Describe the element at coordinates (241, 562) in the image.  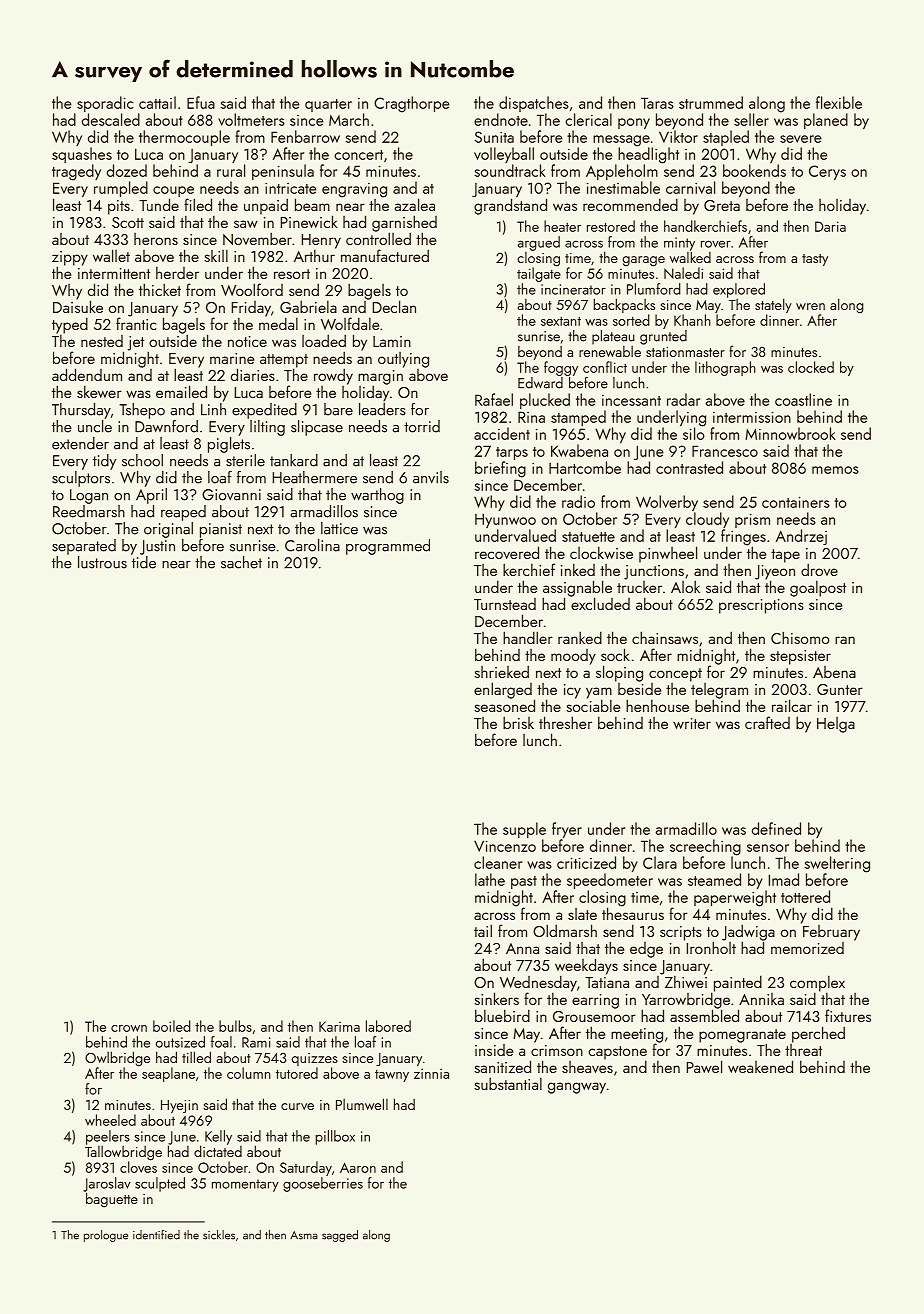
I see `sachet` at that location.
